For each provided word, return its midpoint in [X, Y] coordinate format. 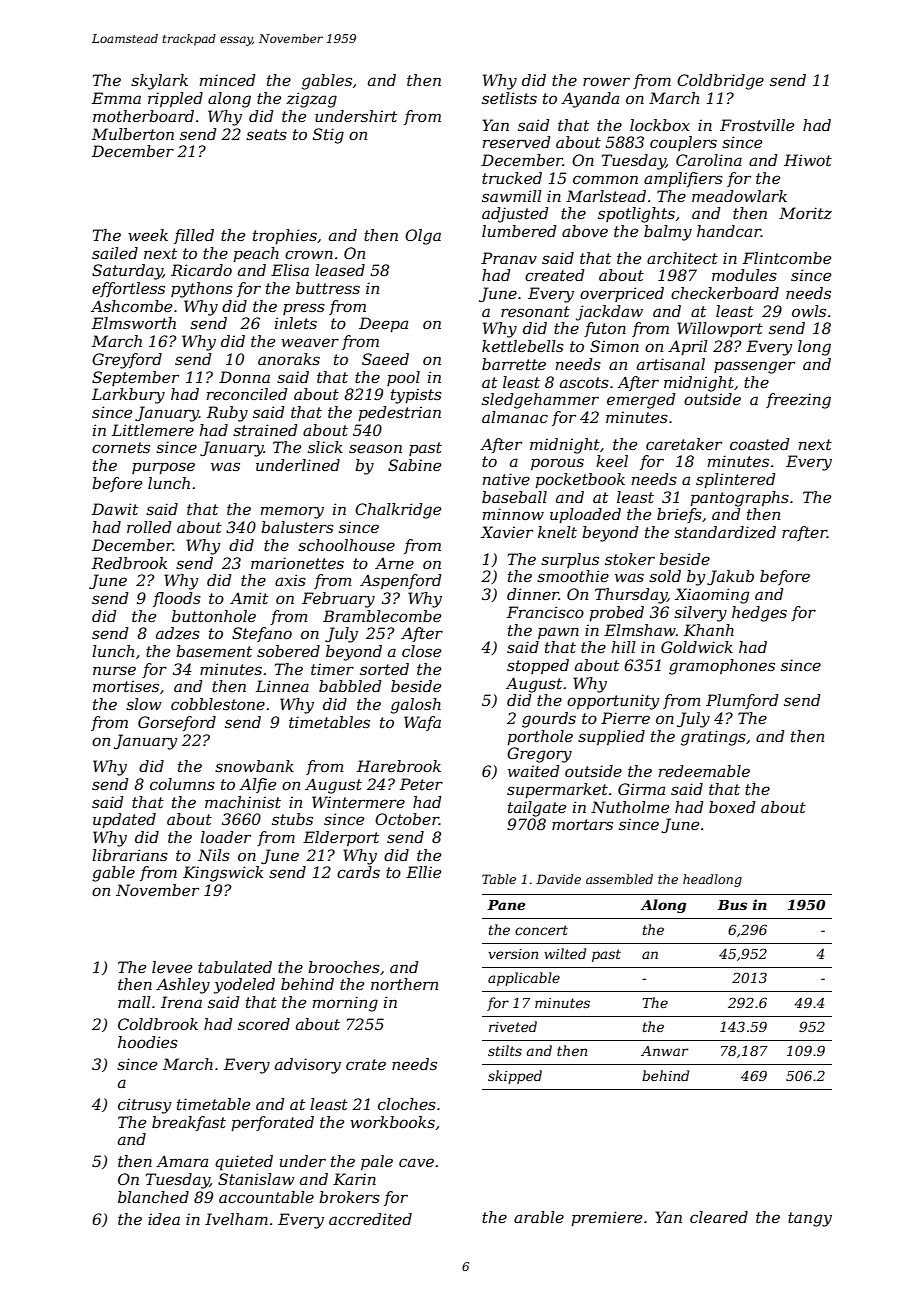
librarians [130, 855]
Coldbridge [720, 82]
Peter [421, 784]
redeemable [704, 771]
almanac [515, 417]
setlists [509, 98]
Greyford [127, 361]
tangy [810, 1219]
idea [164, 1219]
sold [665, 576]
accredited [370, 1219]
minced [227, 80]
